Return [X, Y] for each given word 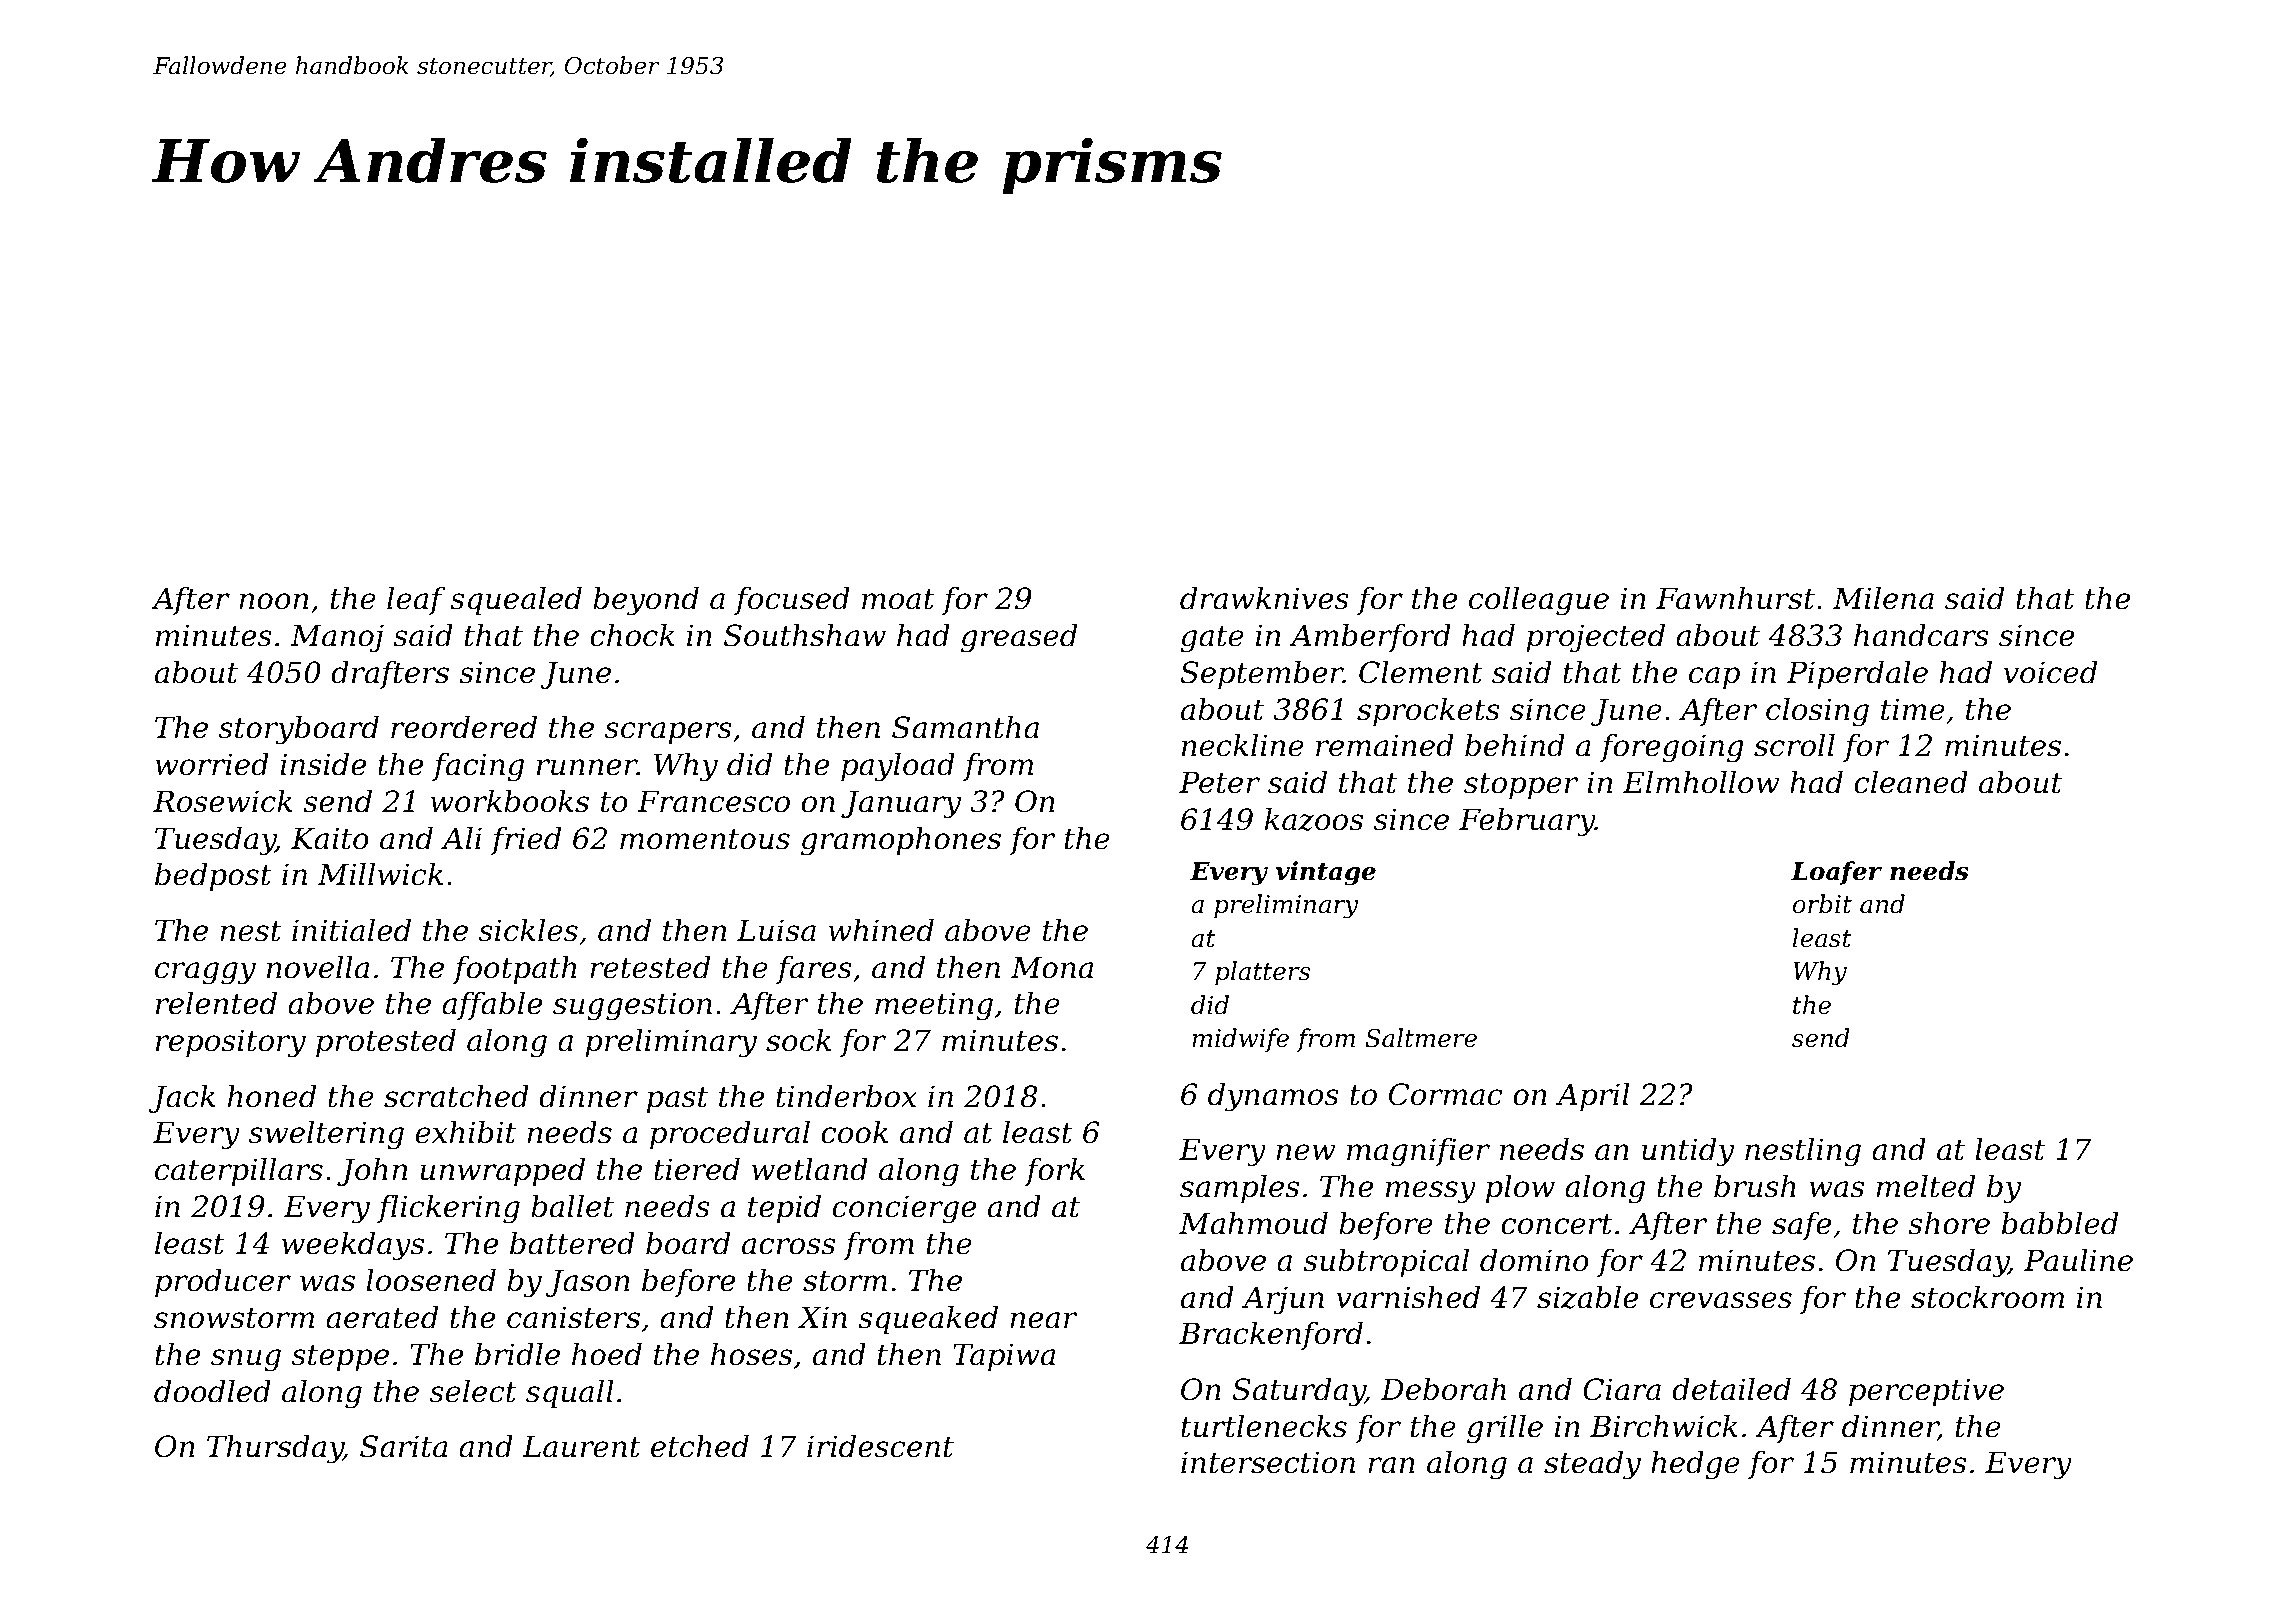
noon [273, 601]
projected [1595, 638]
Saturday [1298, 1392]
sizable [1587, 1297]
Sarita [404, 1446]
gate [1212, 639]
